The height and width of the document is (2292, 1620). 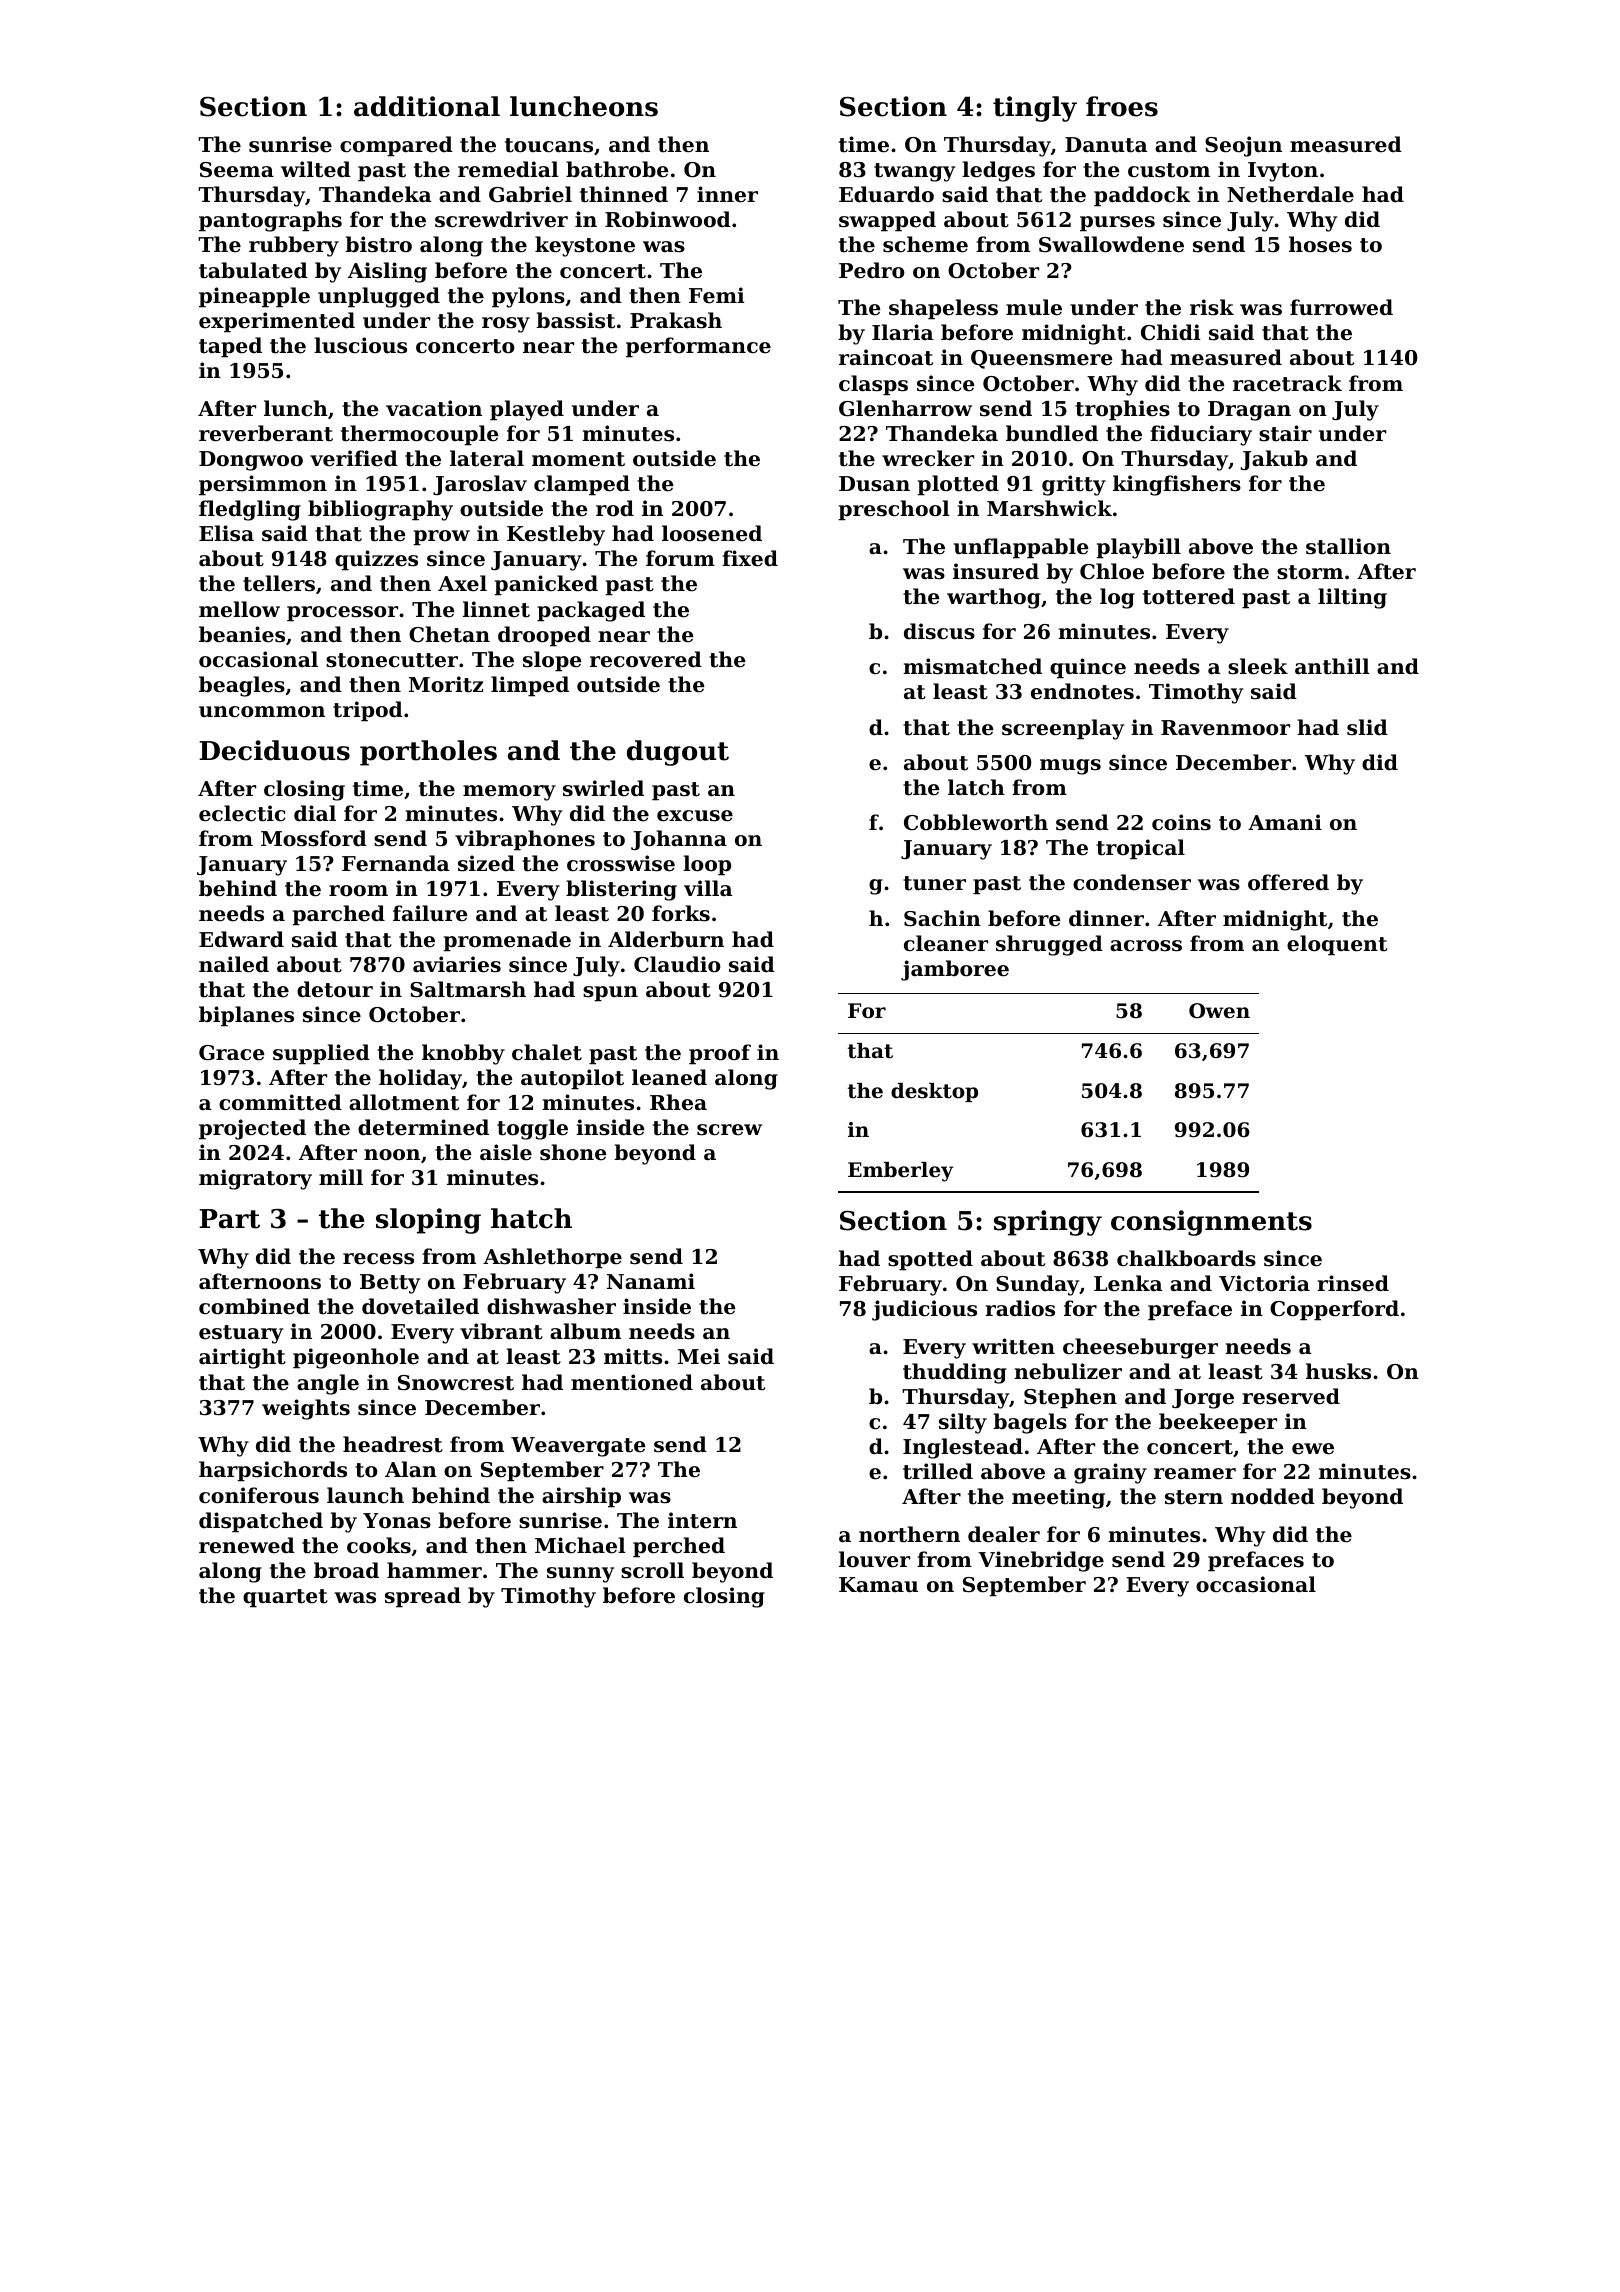 I want to click on spun, so click(x=610, y=994).
